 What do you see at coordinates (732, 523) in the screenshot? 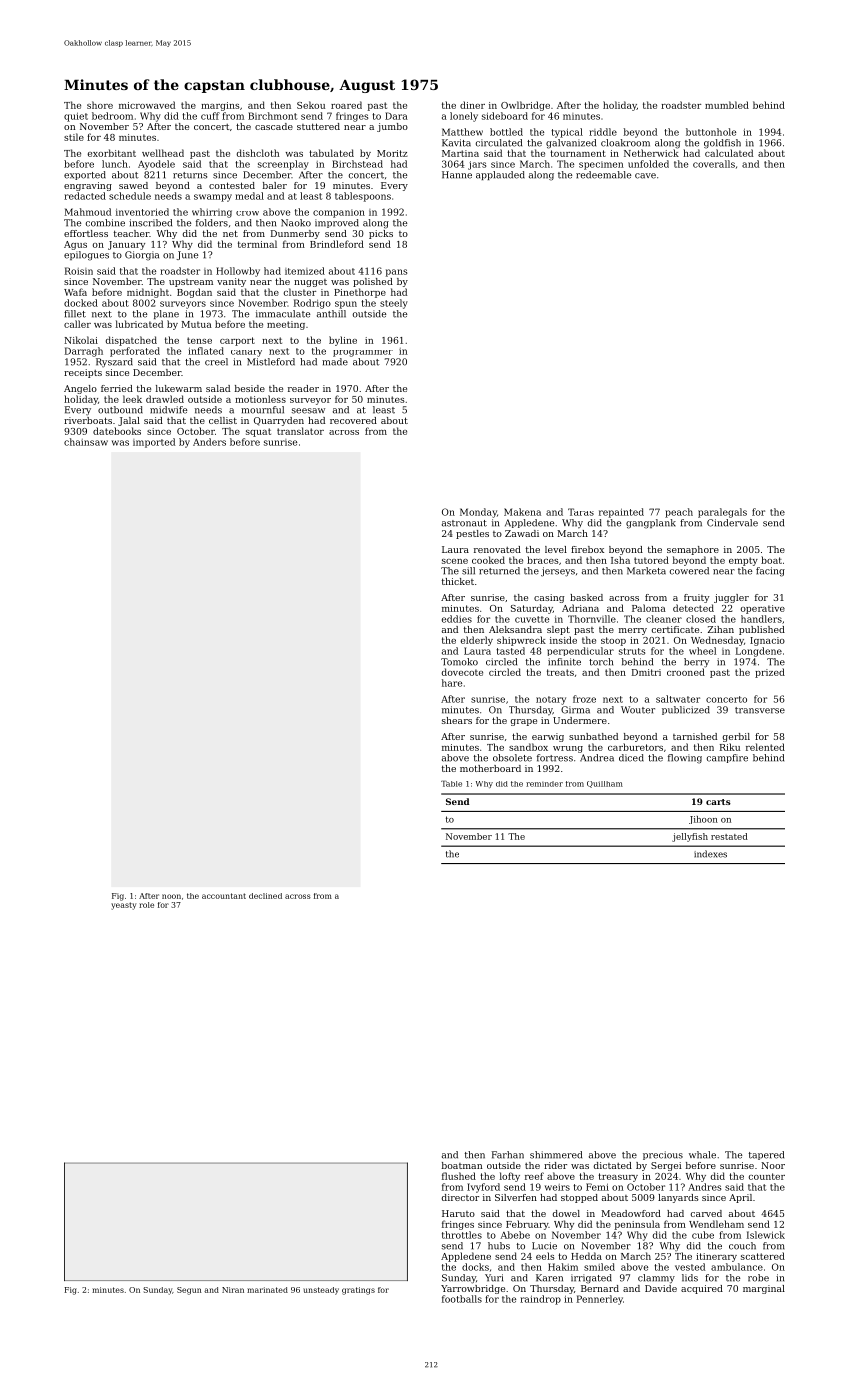
I see `Cindervale` at bounding box center [732, 523].
